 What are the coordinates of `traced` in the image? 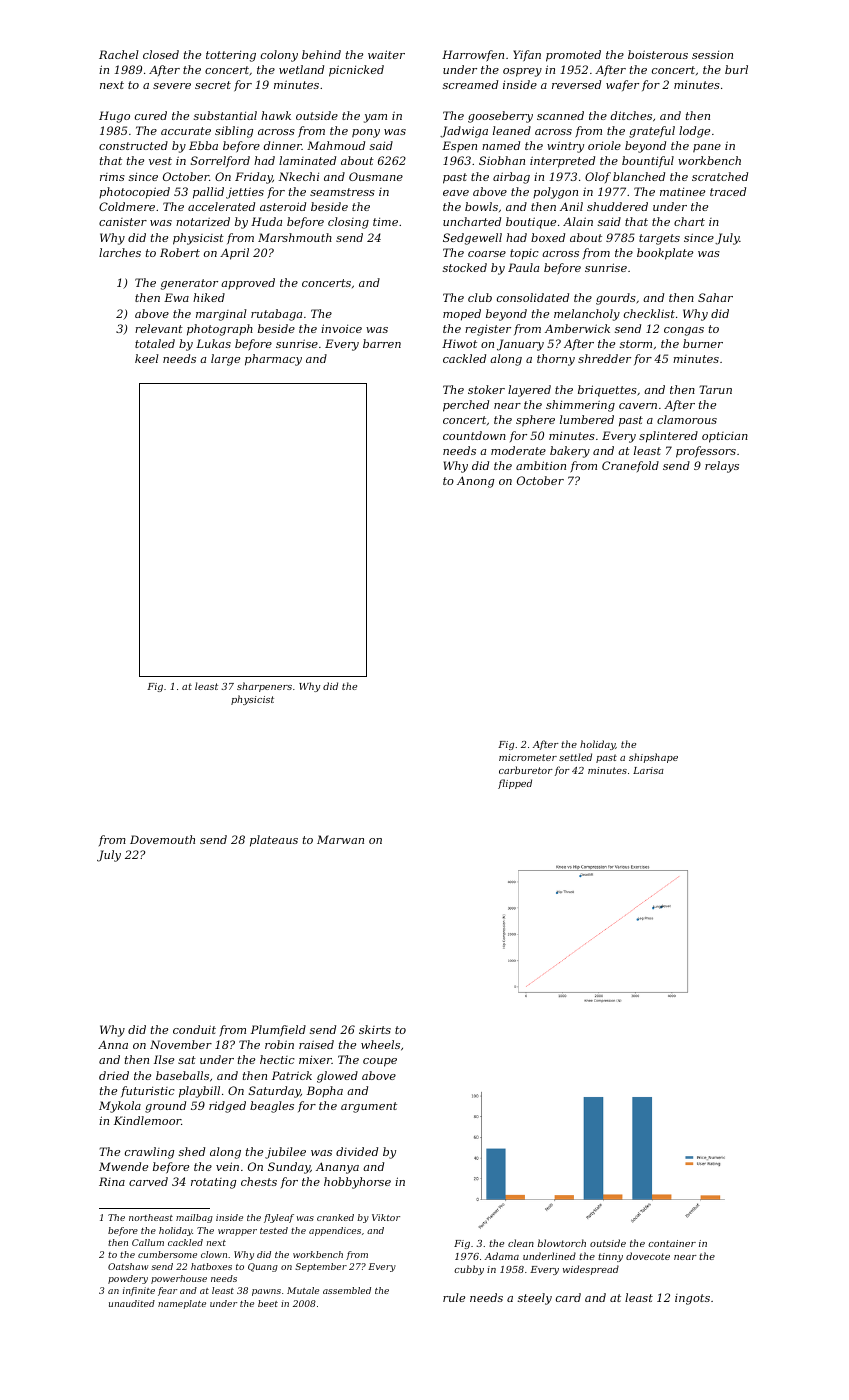 It's located at (728, 191).
